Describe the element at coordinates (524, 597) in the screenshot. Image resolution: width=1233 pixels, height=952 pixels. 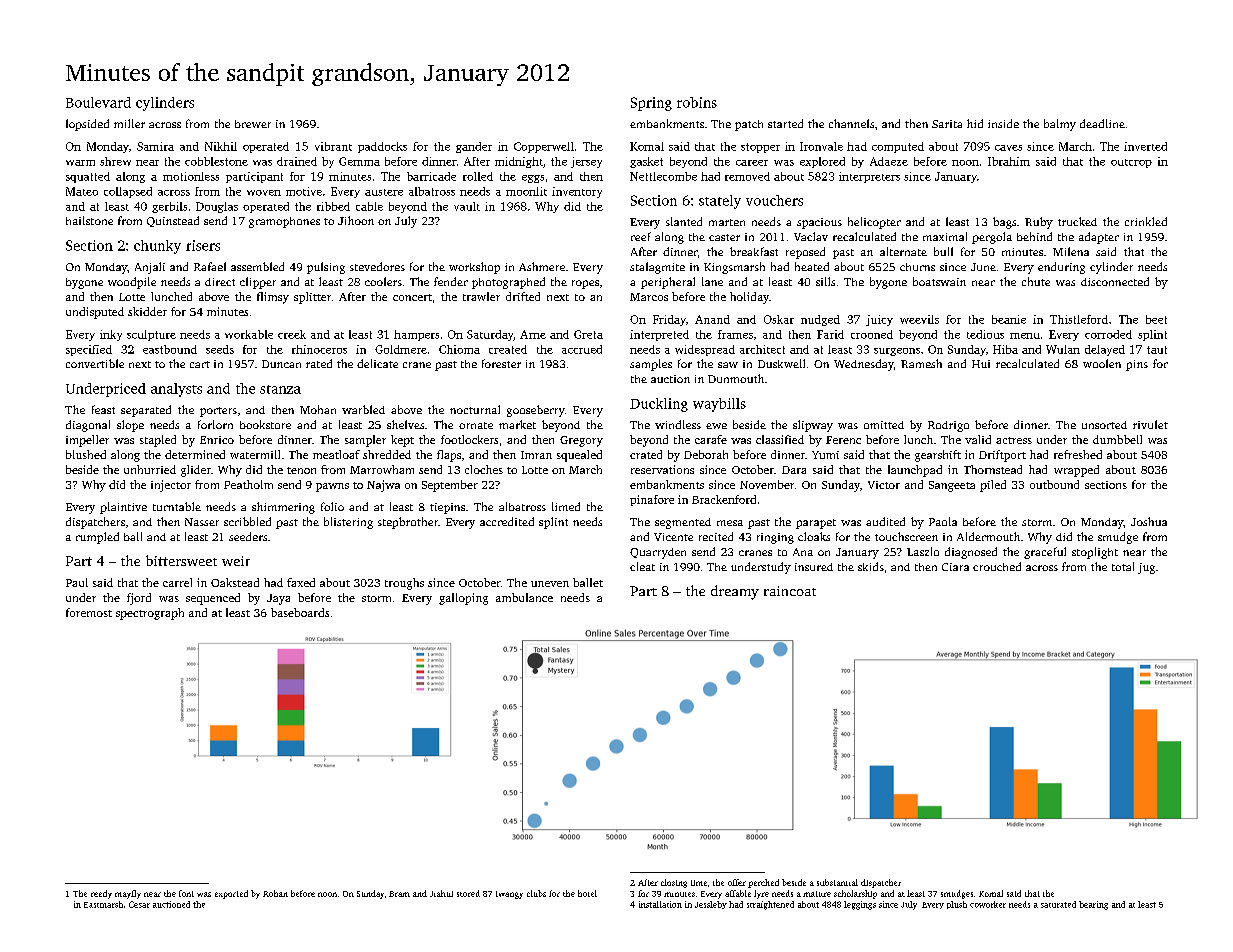
I see `ambulance` at that location.
